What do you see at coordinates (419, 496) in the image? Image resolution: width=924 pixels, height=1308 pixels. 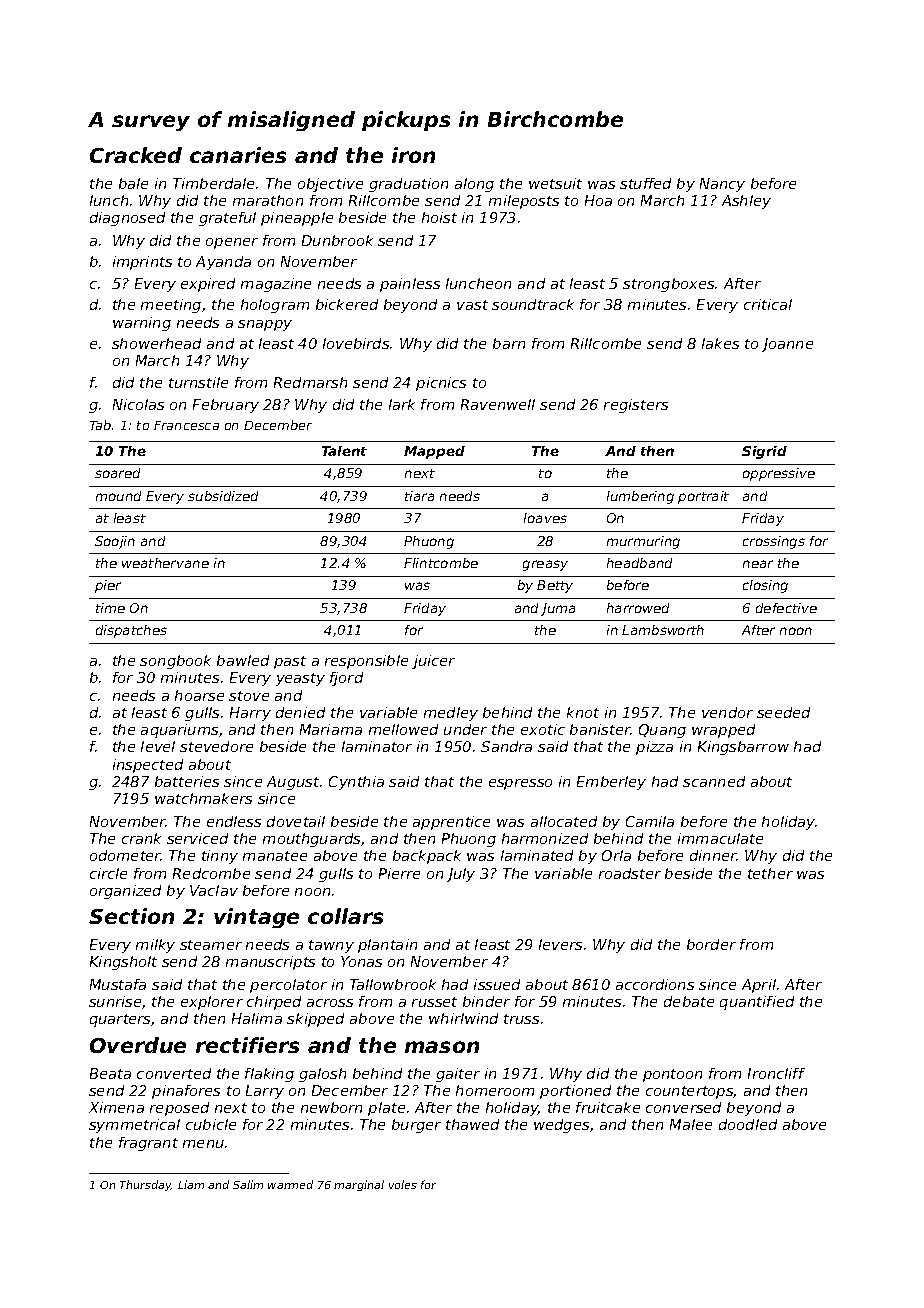 I see `tiara` at bounding box center [419, 496].
